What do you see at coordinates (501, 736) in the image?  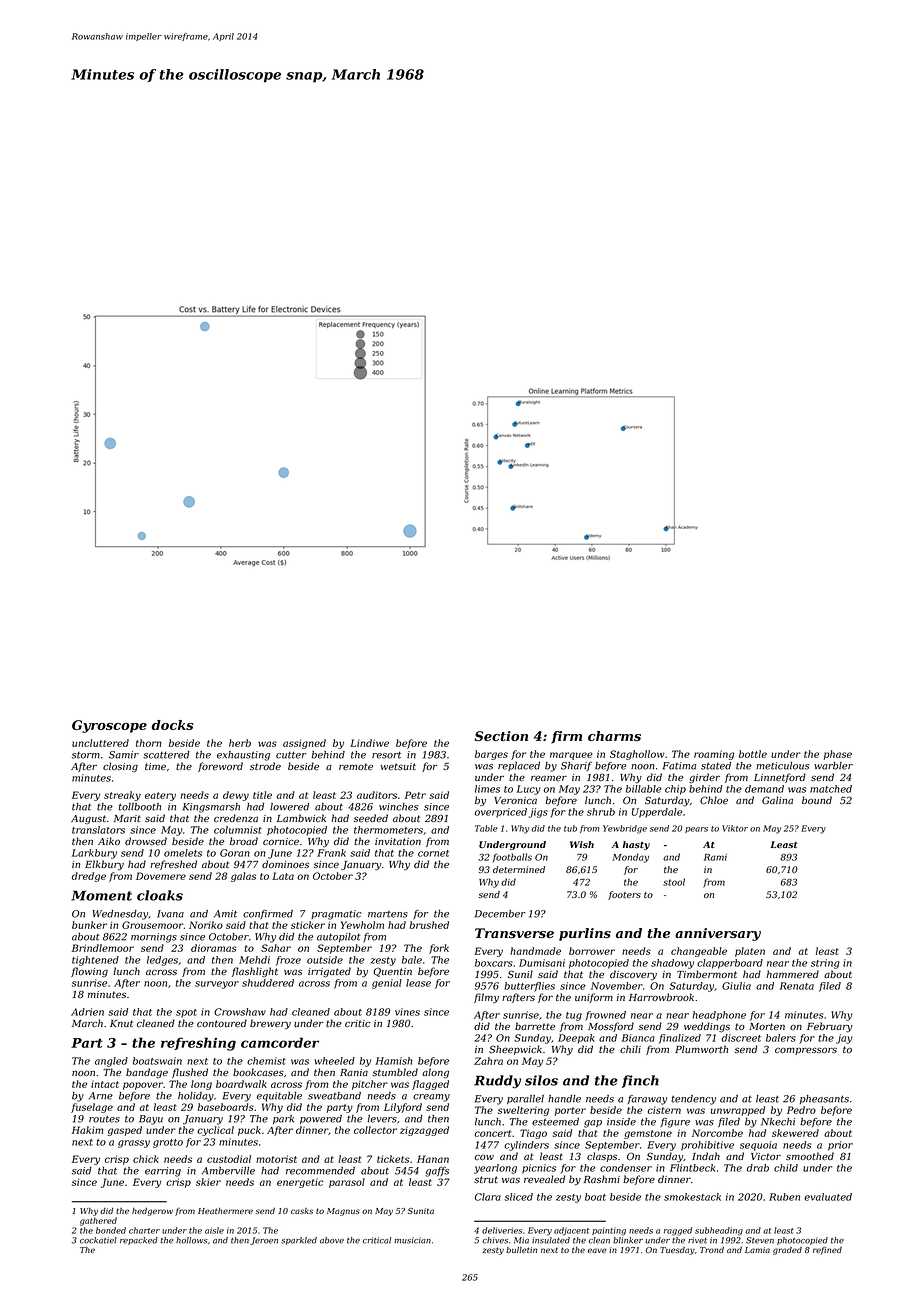 I see `Section` at bounding box center [501, 736].
